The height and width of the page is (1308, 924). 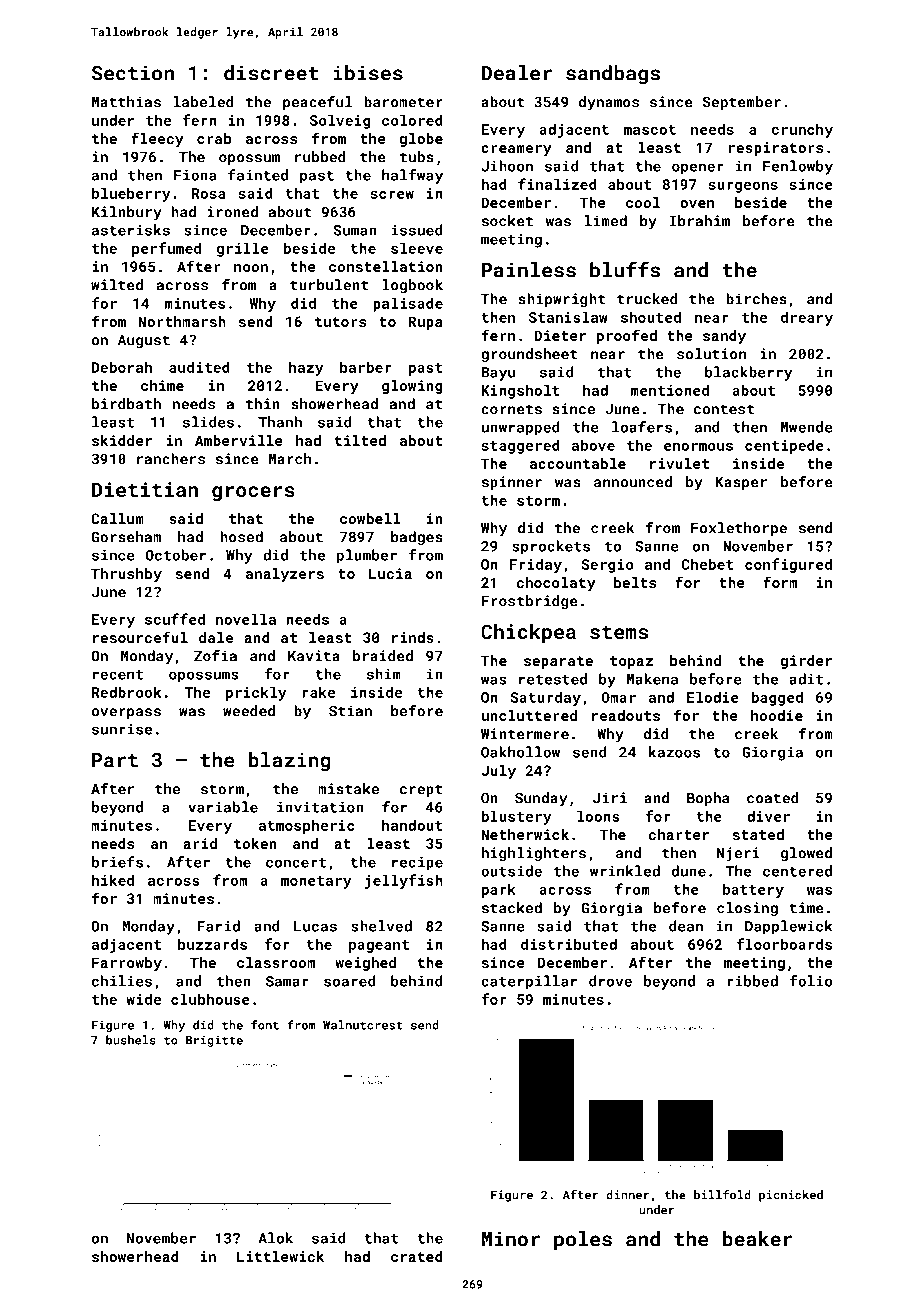 What do you see at coordinates (650, 130) in the page?
I see `mascot` at bounding box center [650, 130].
